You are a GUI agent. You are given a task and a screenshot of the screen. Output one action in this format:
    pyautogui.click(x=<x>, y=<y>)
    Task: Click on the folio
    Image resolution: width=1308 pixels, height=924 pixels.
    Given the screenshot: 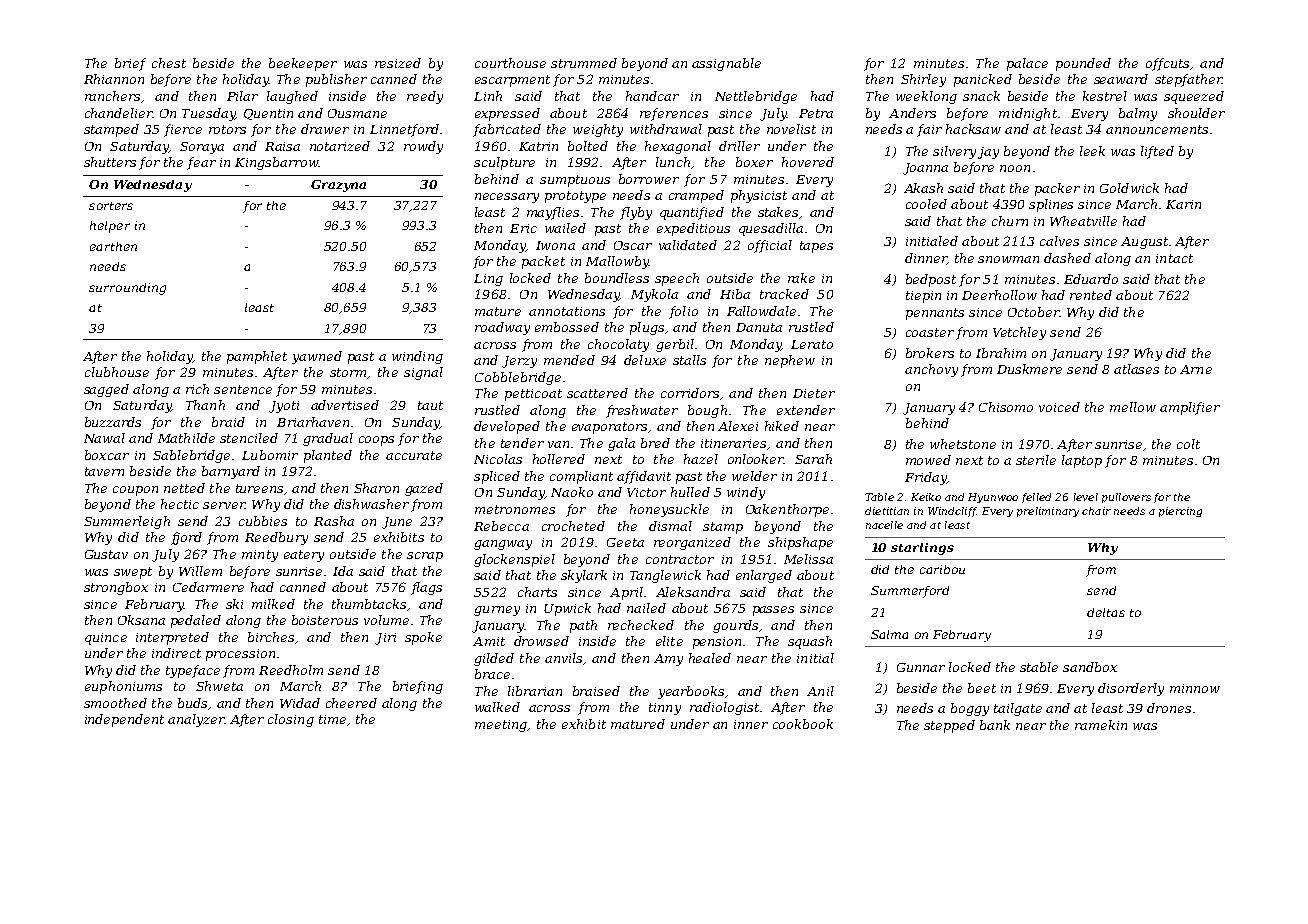 What is the action you would take?
    pyautogui.click(x=683, y=312)
